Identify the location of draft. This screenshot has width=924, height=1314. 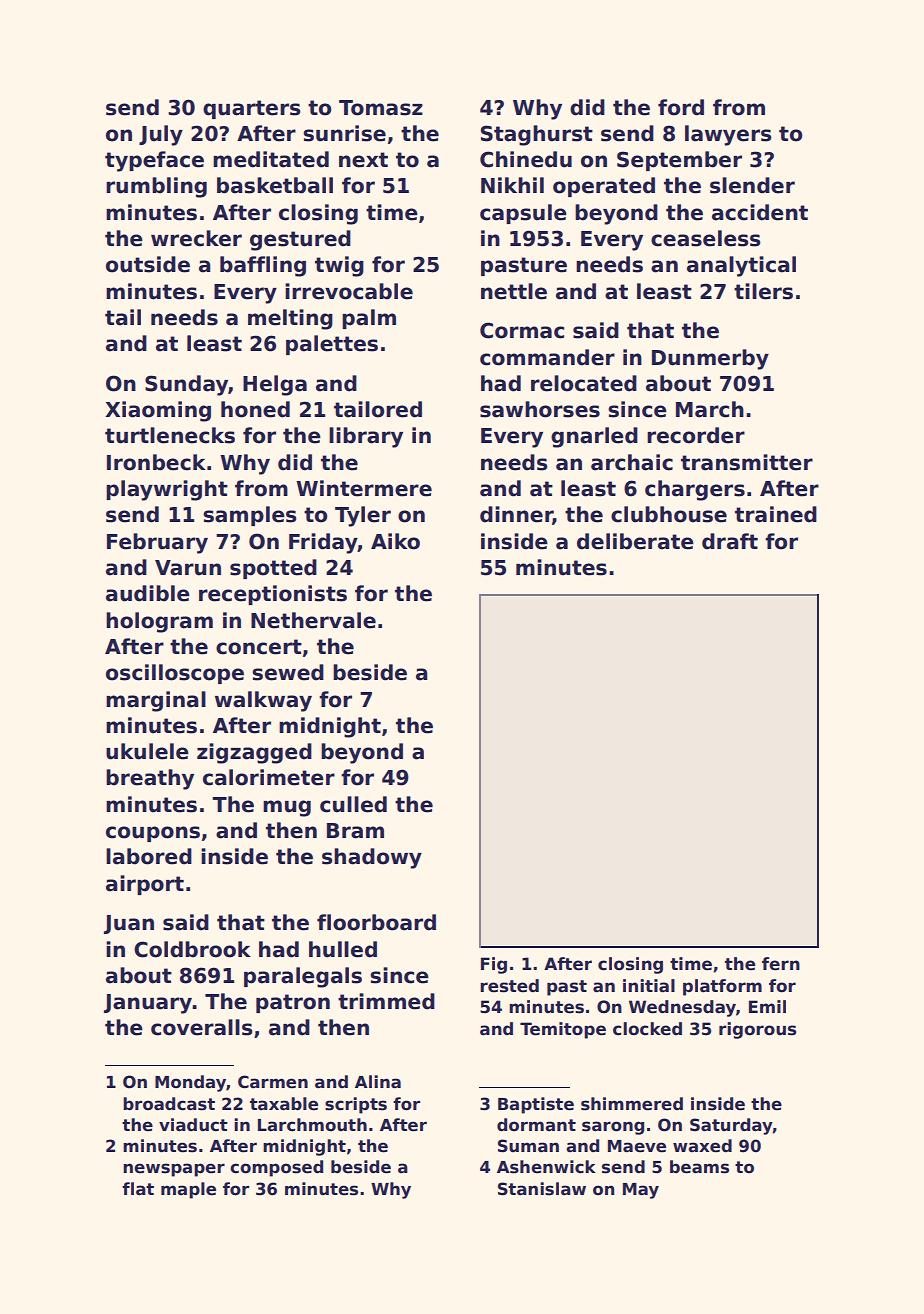
(730, 541).
